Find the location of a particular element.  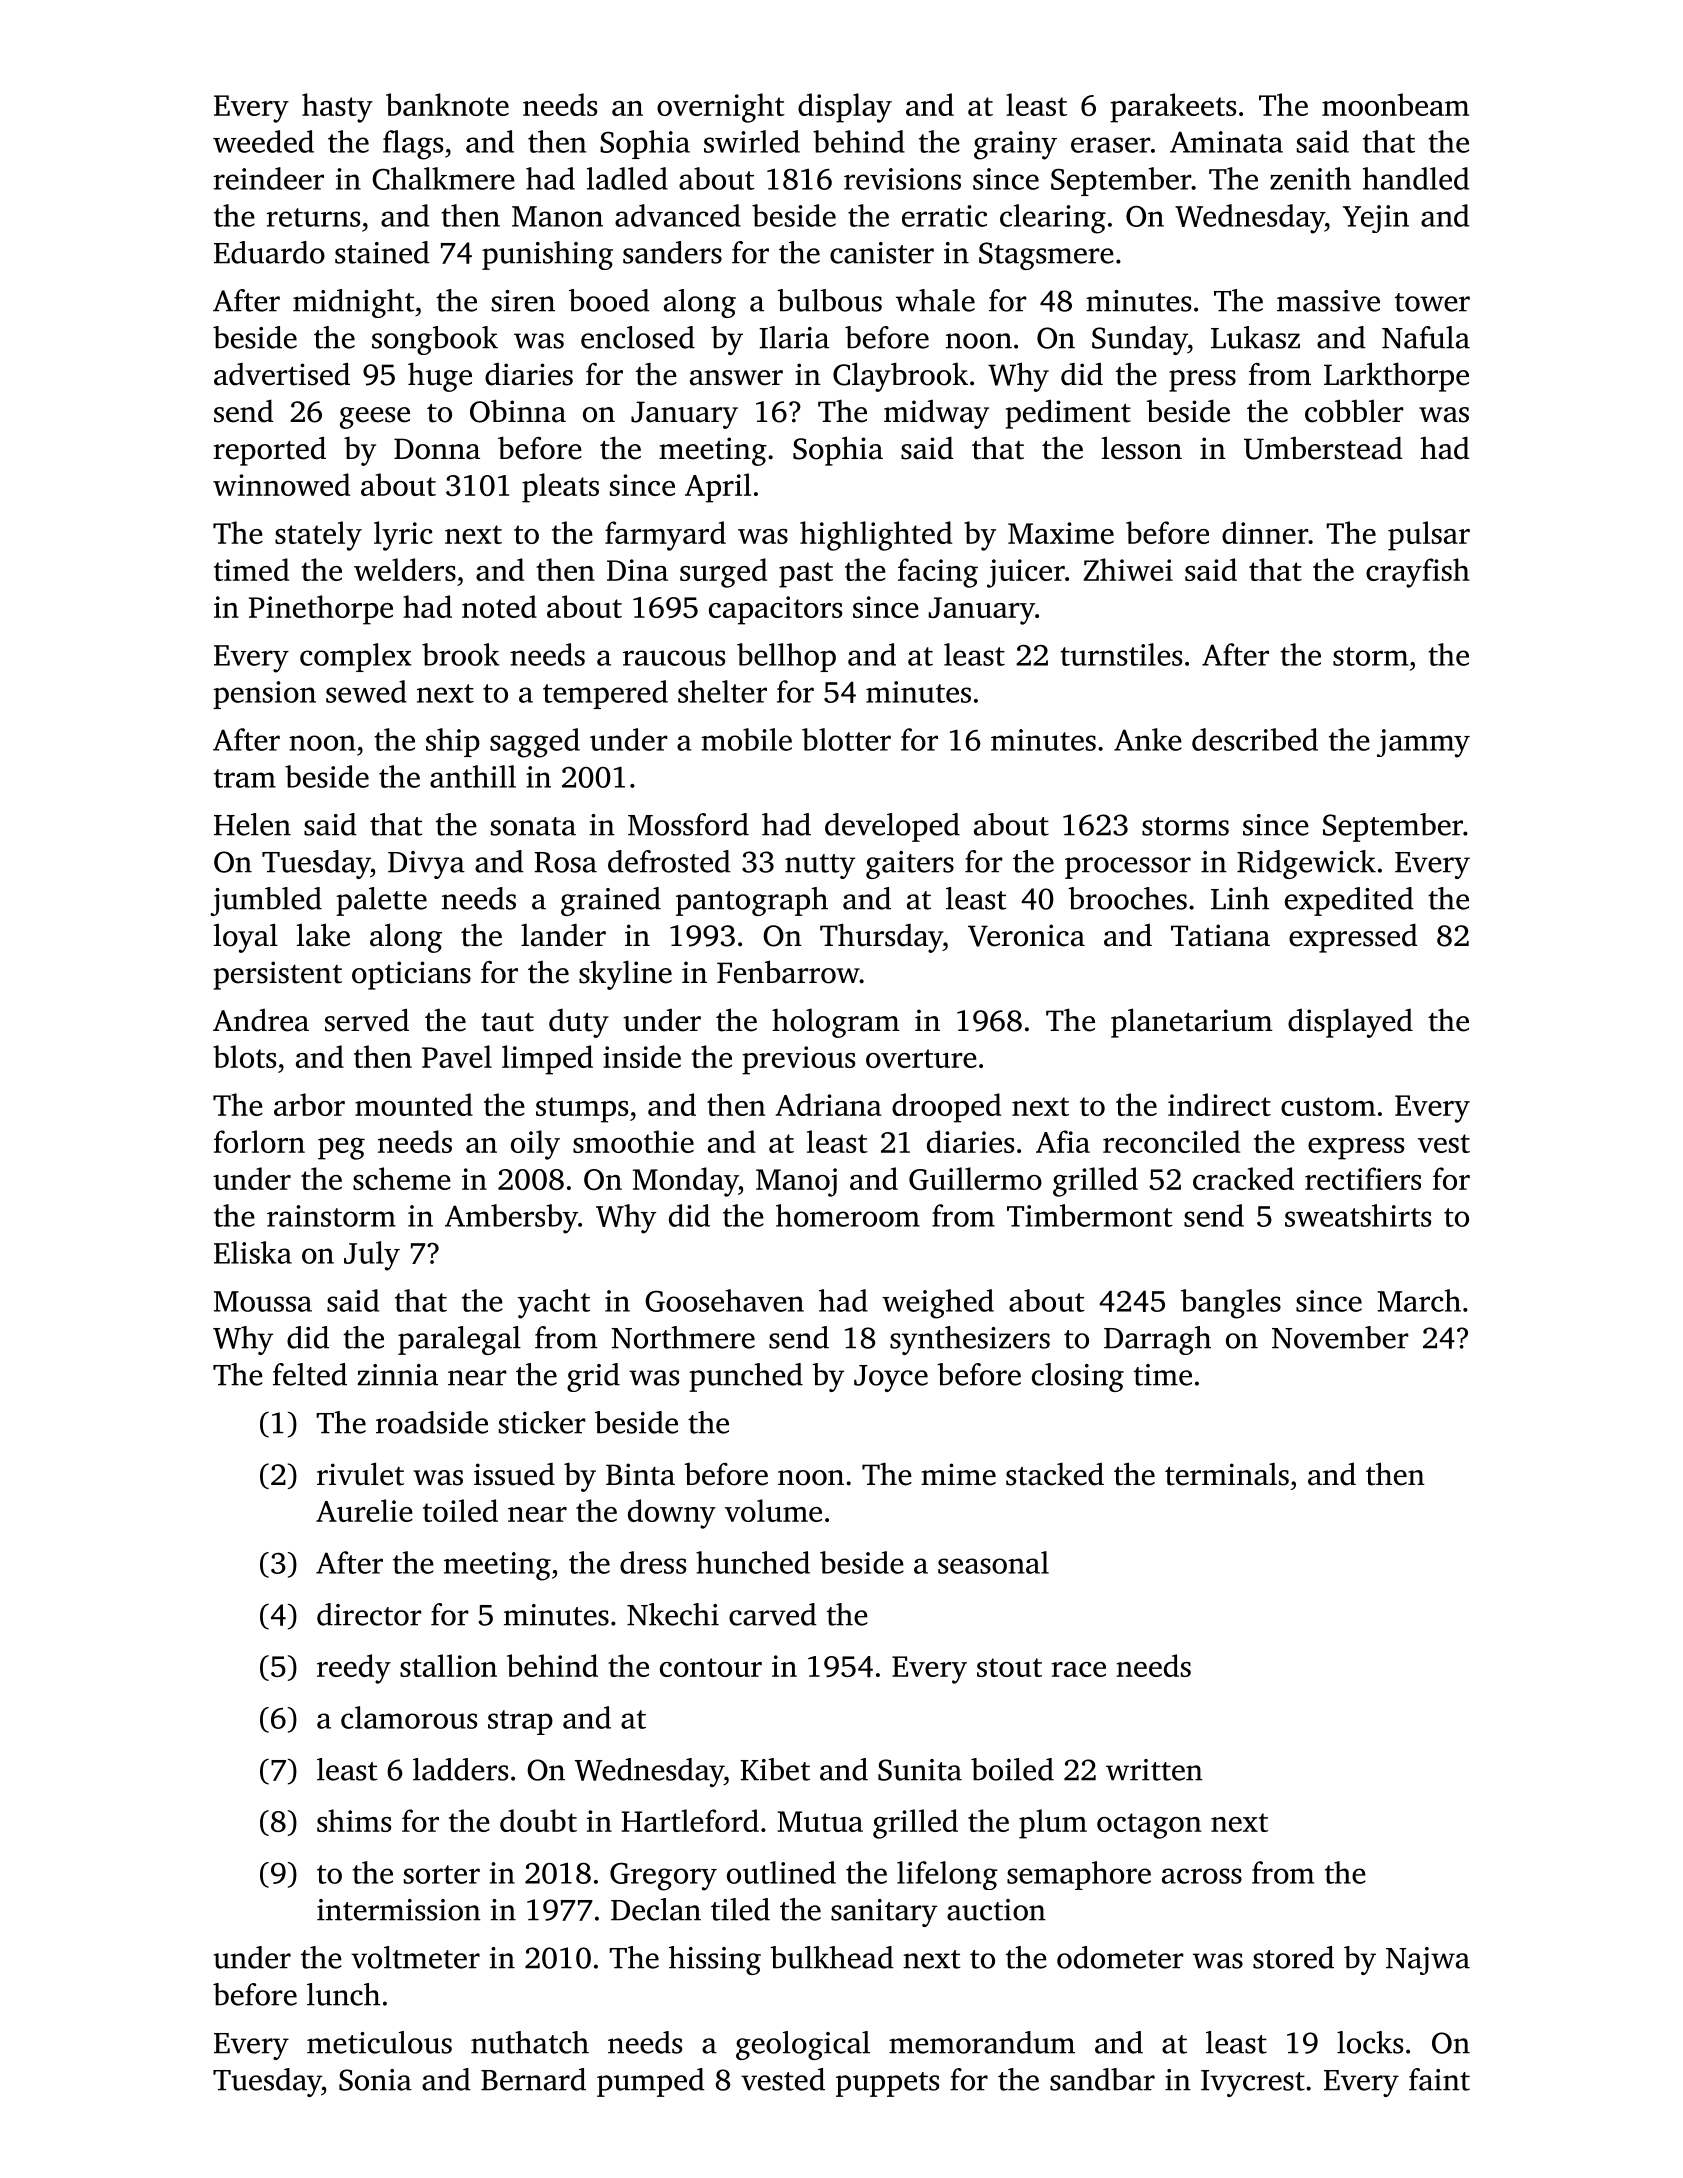

lesson is located at coordinates (1142, 448).
